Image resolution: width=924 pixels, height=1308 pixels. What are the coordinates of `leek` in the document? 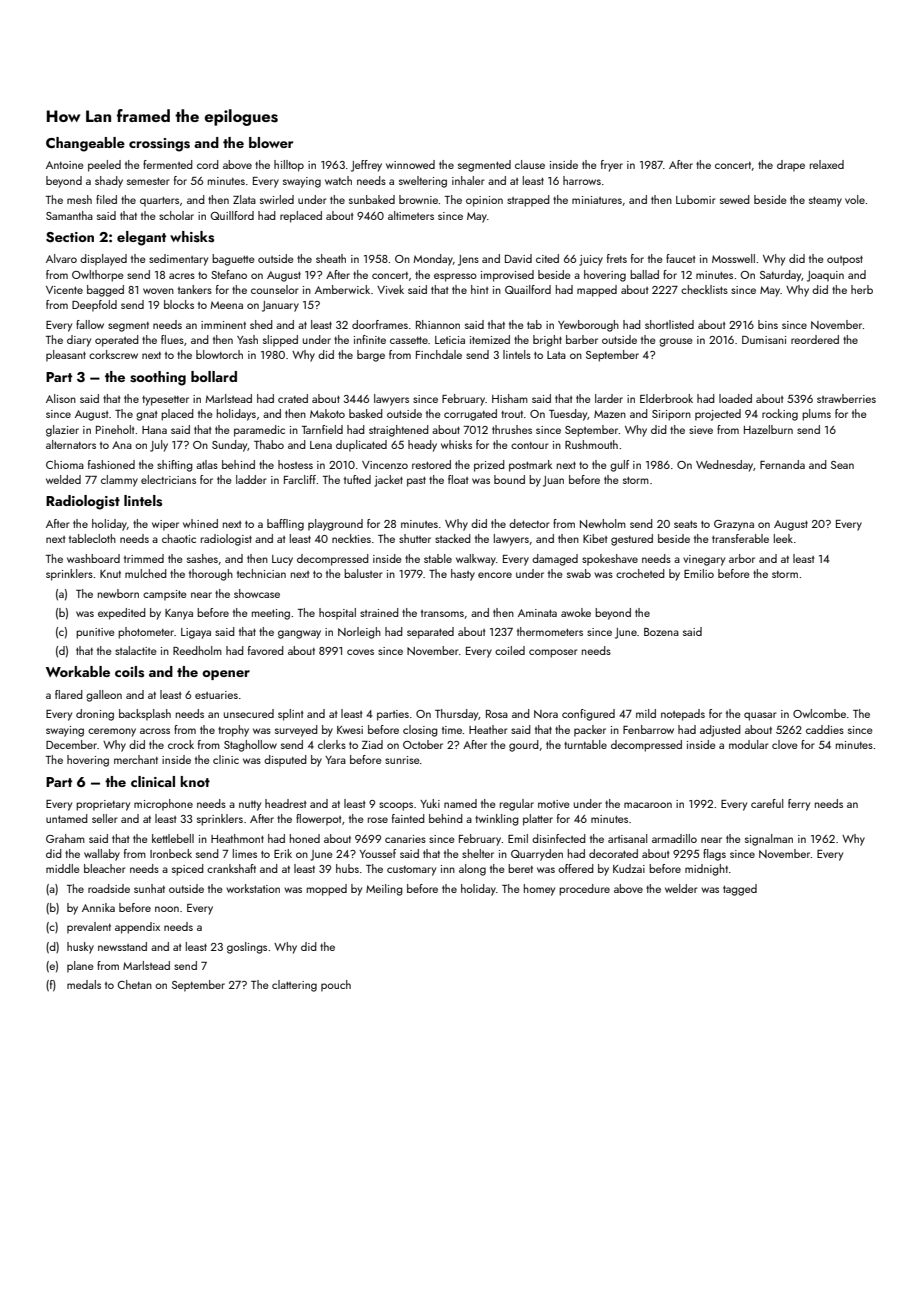 It's located at (783, 538).
